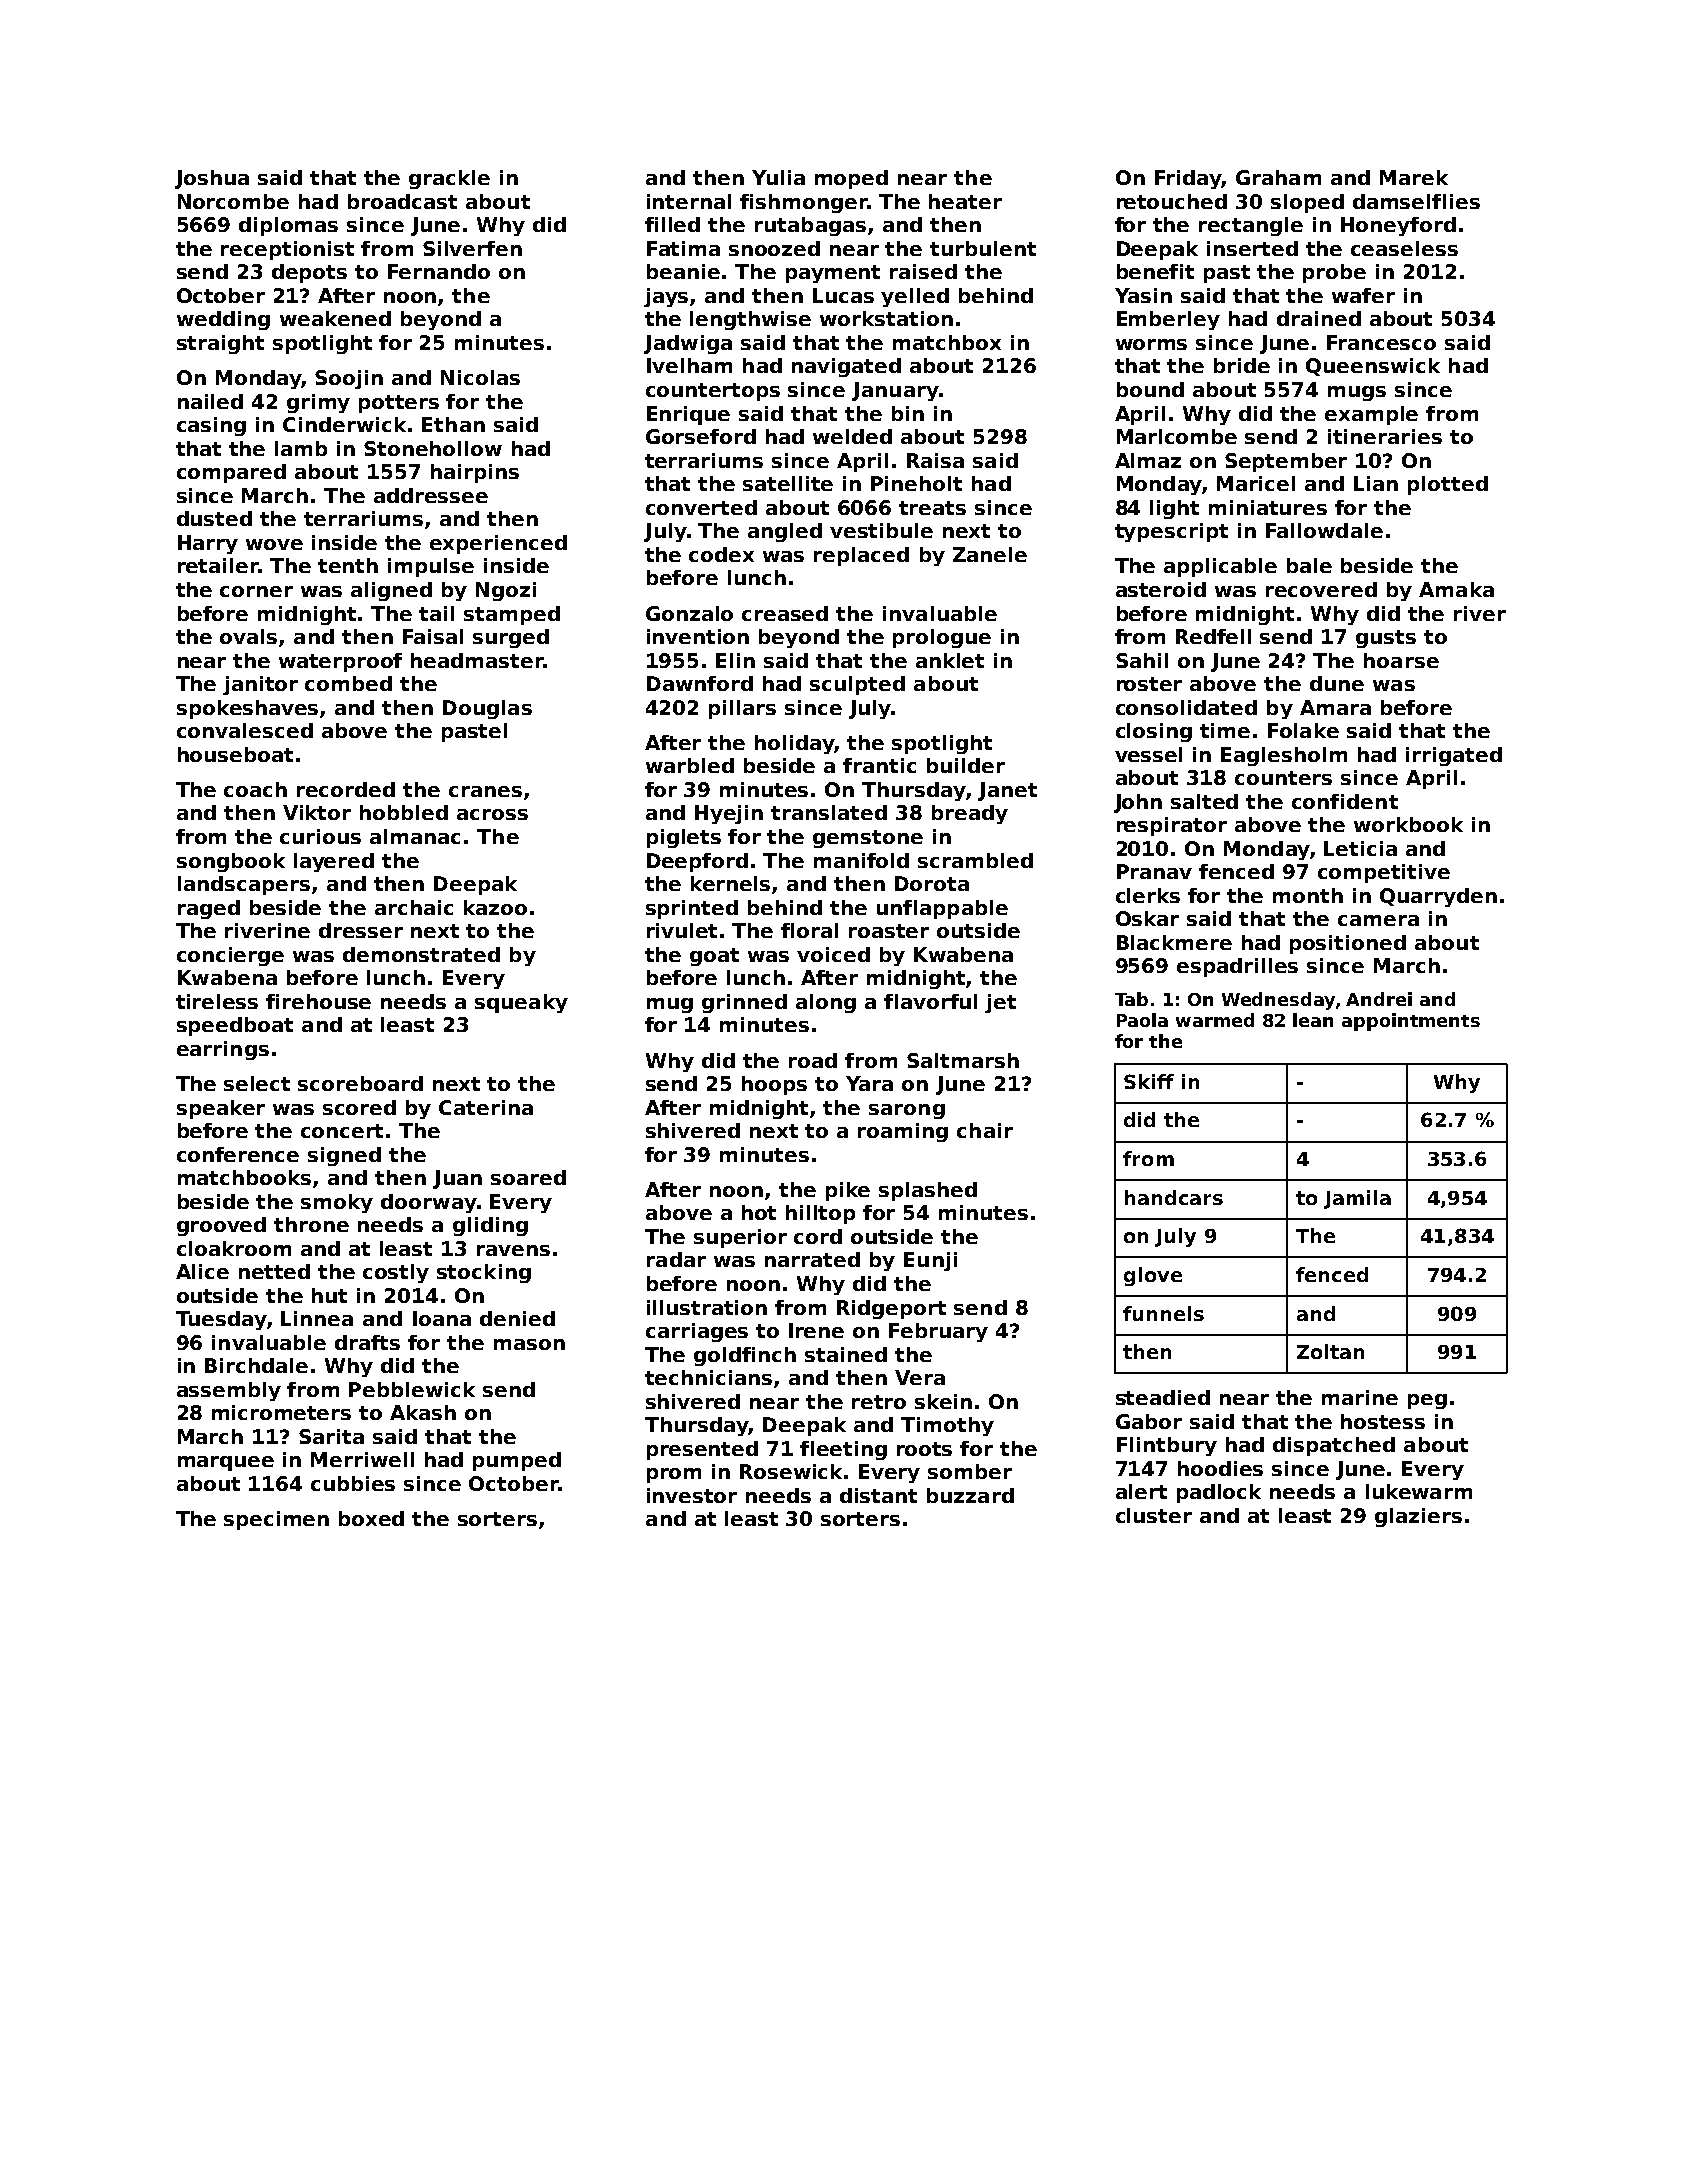 This document has width=1683, height=2178. What do you see at coordinates (1213, 636) in the document?
I see `Redfell` at bounding box center [1213, 636].
